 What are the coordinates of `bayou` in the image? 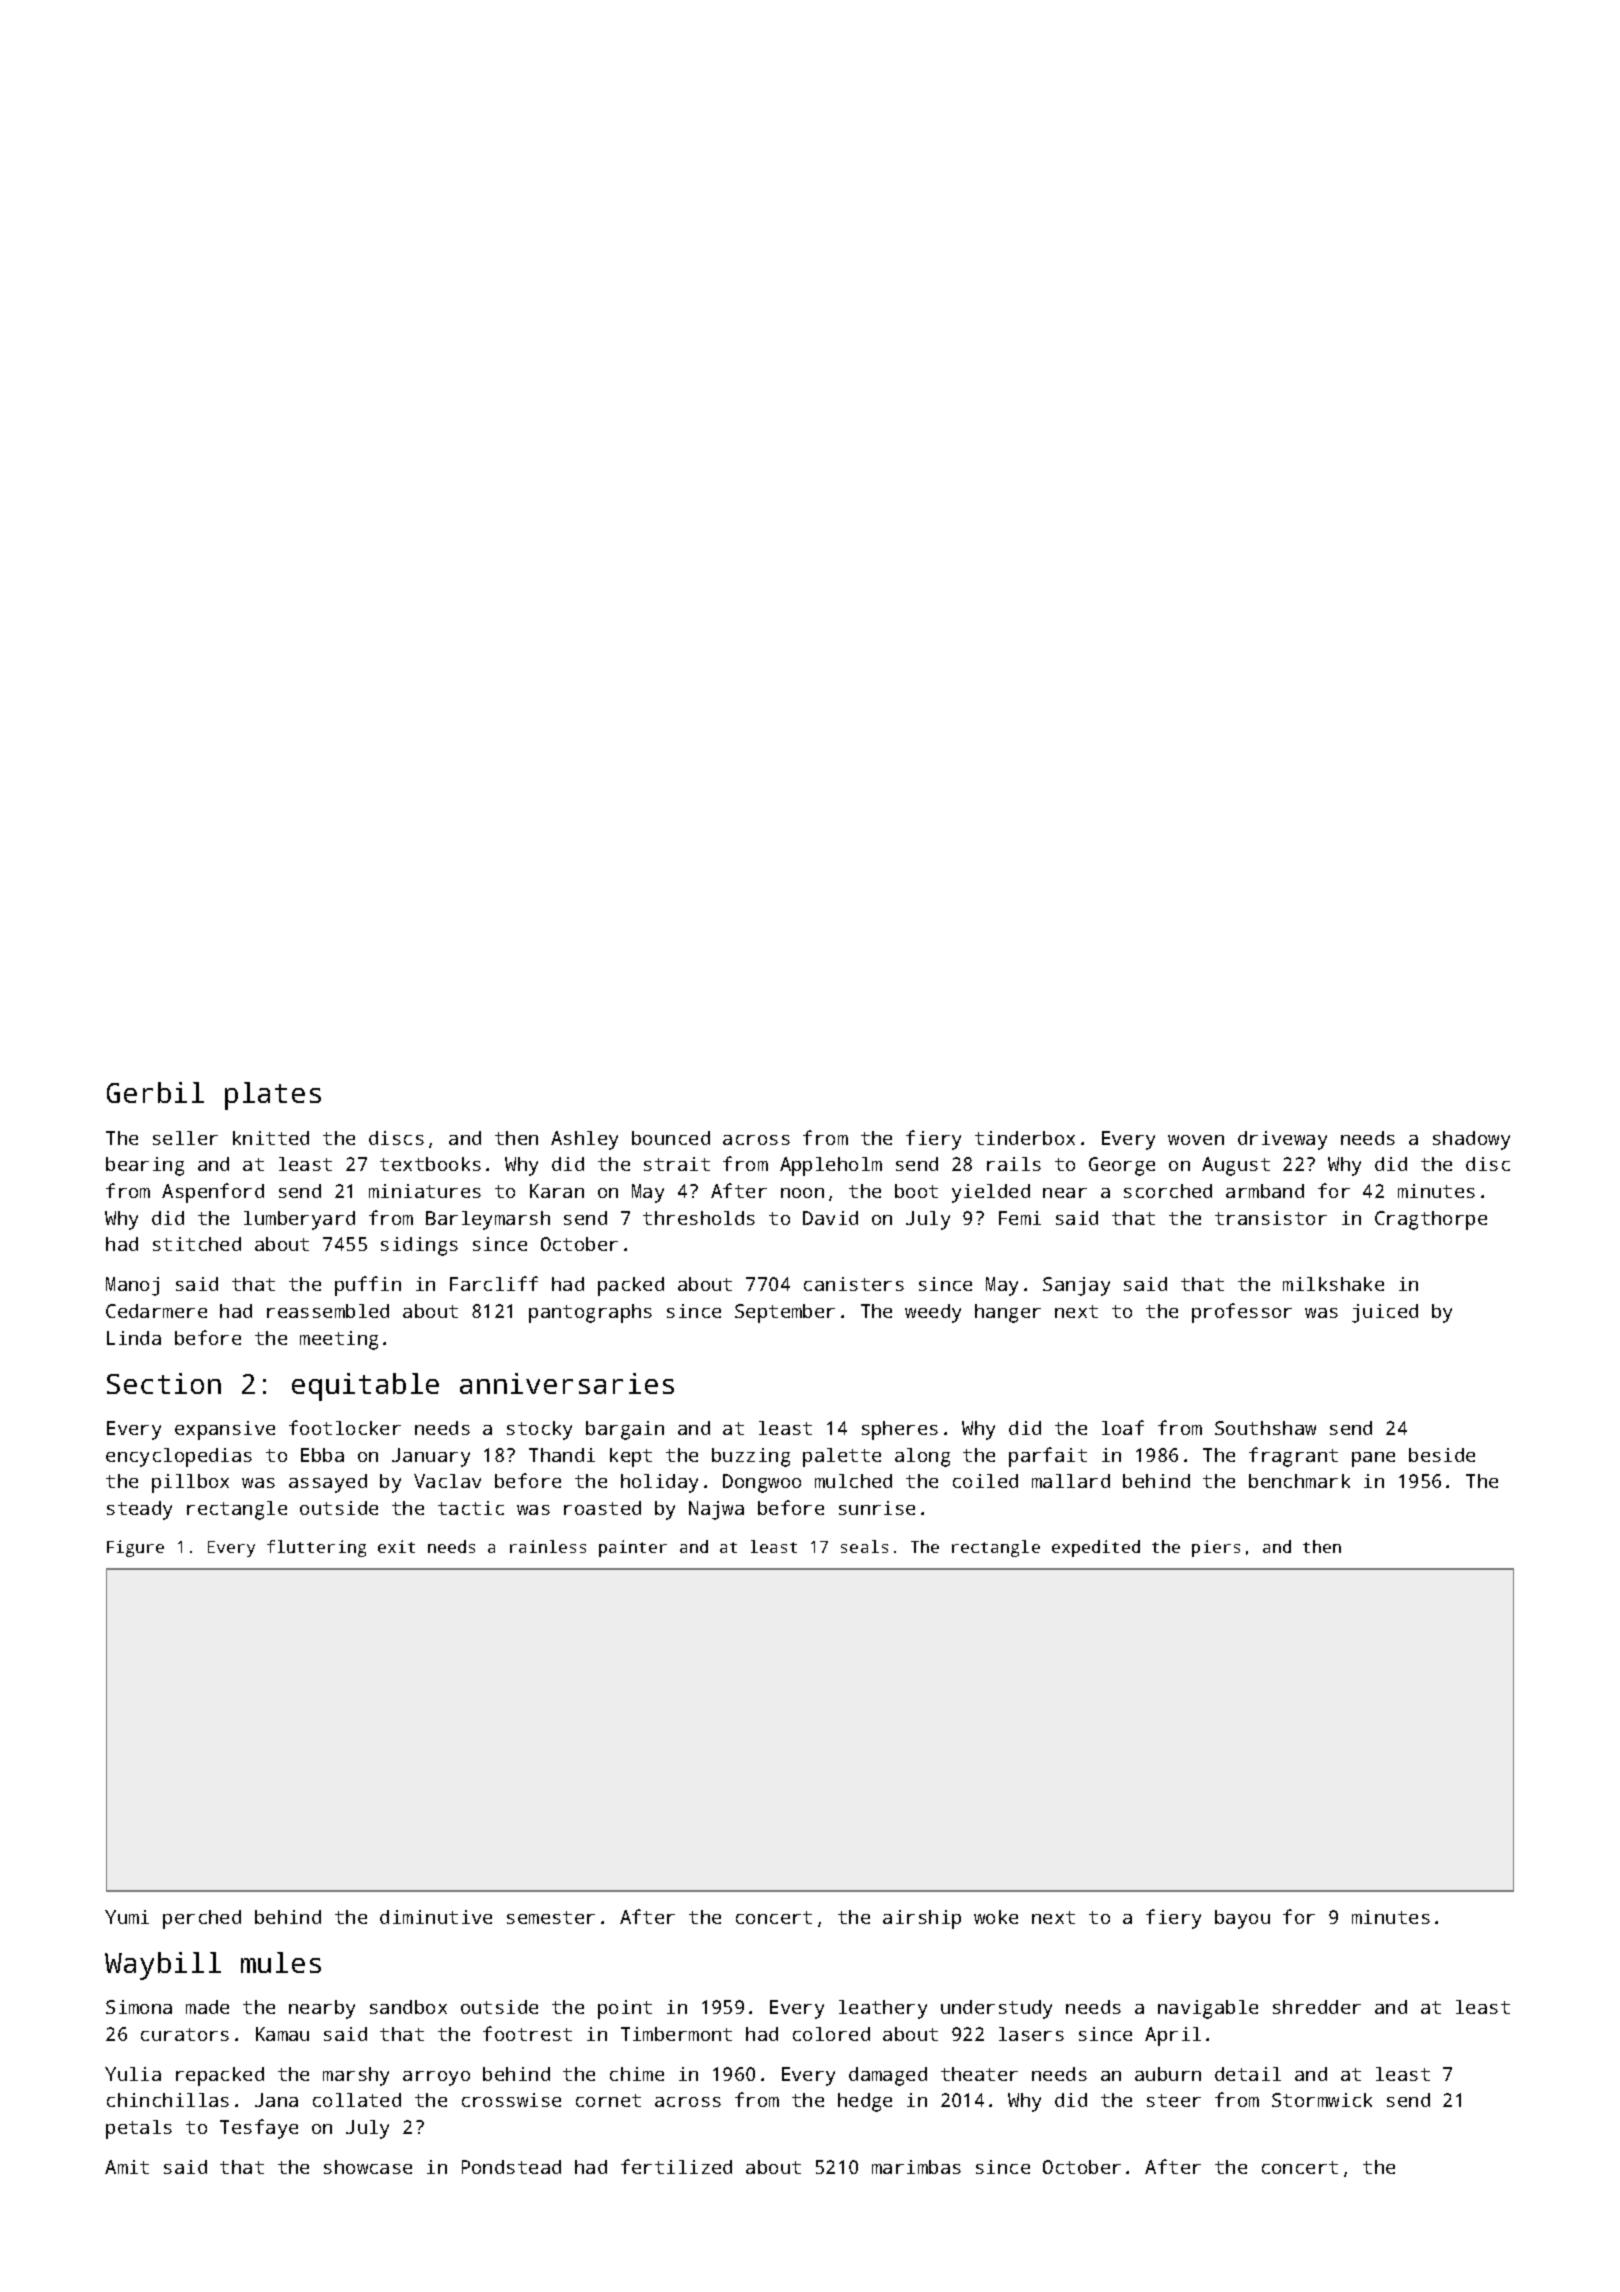 It's located at (1242, 1919).
